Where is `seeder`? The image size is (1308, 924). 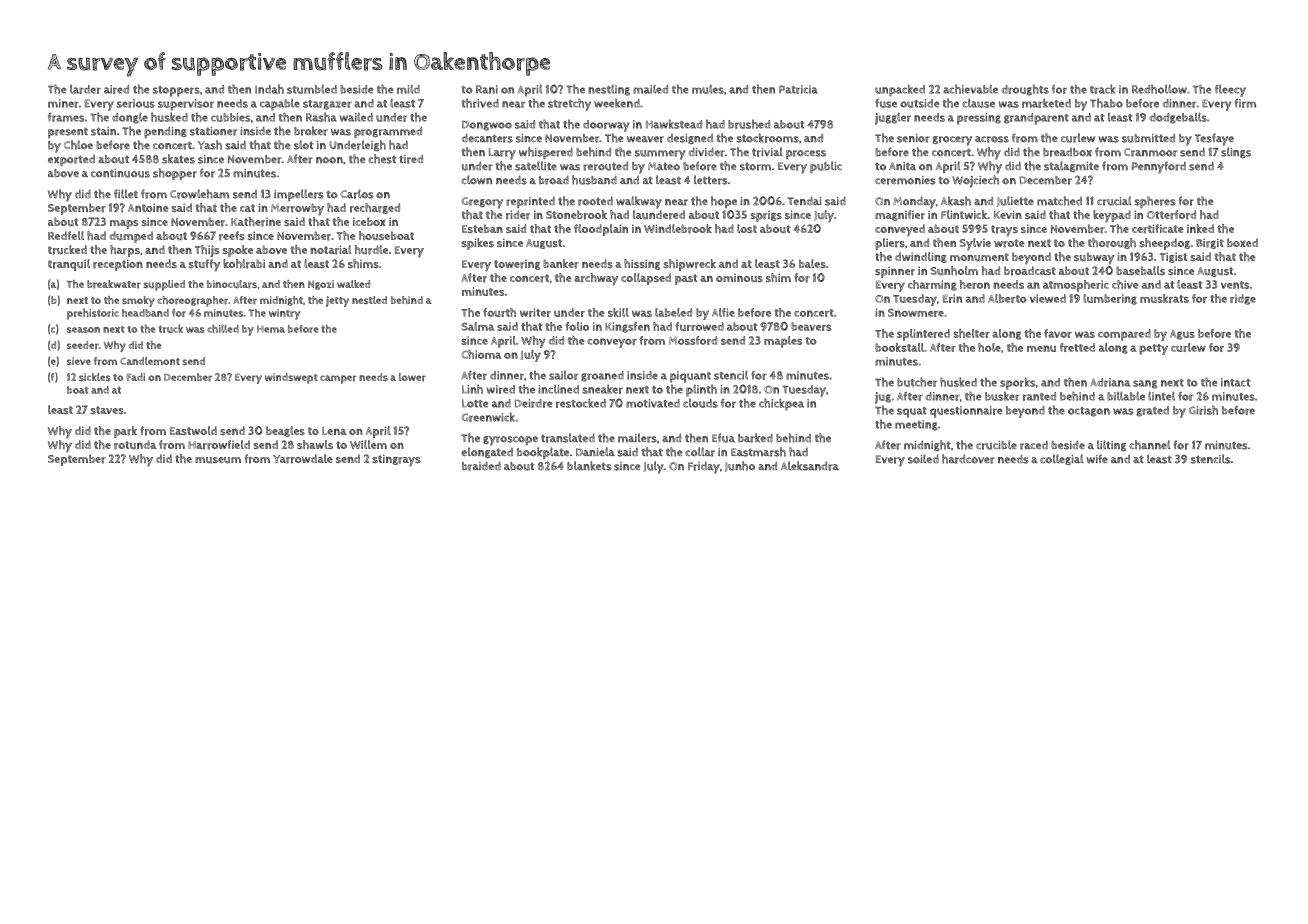 seeder is located at coordinates (83, 345).
